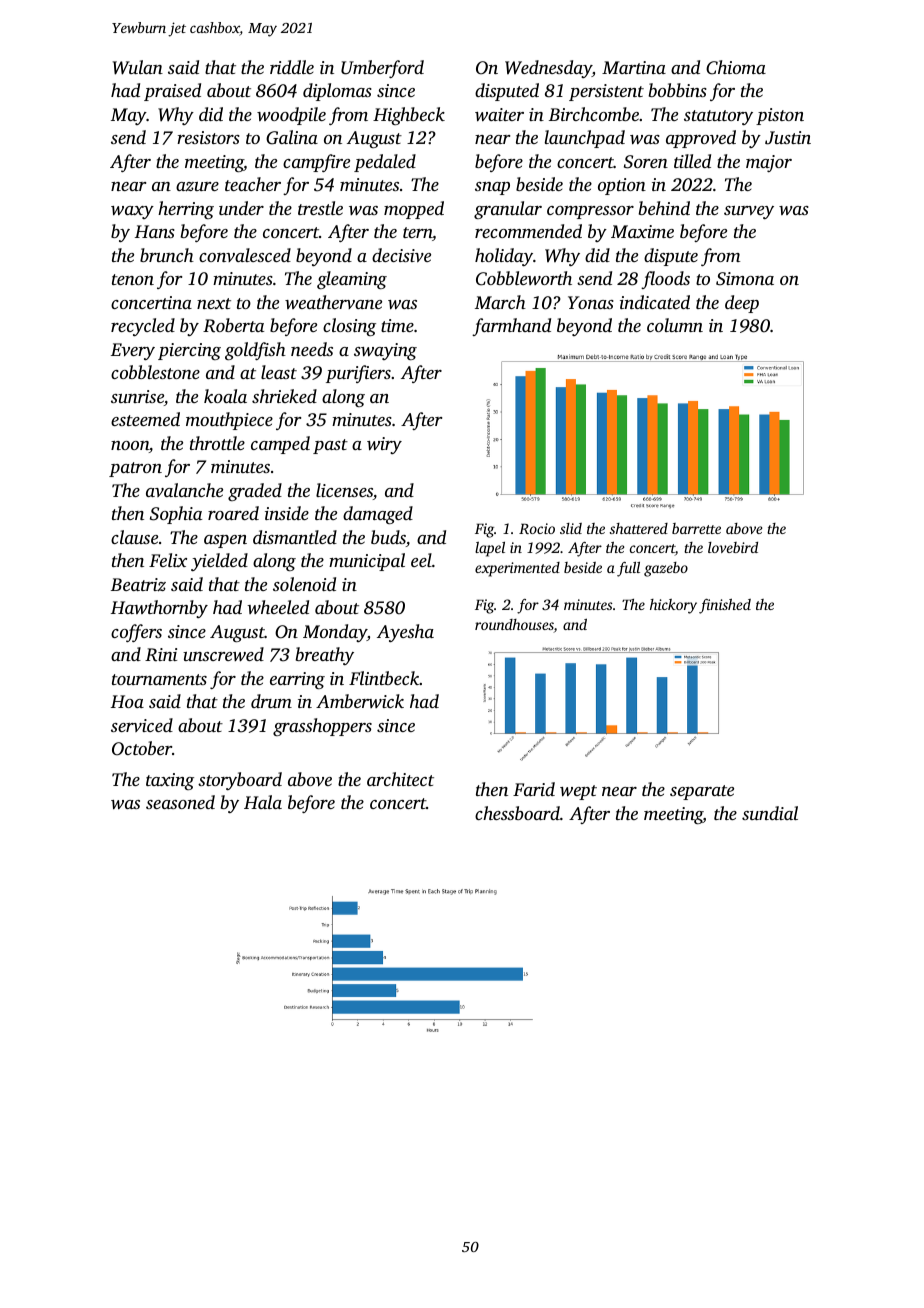 This screenshot has height=1308, width=924. I want to click on woodpile, so click(291, 116).
